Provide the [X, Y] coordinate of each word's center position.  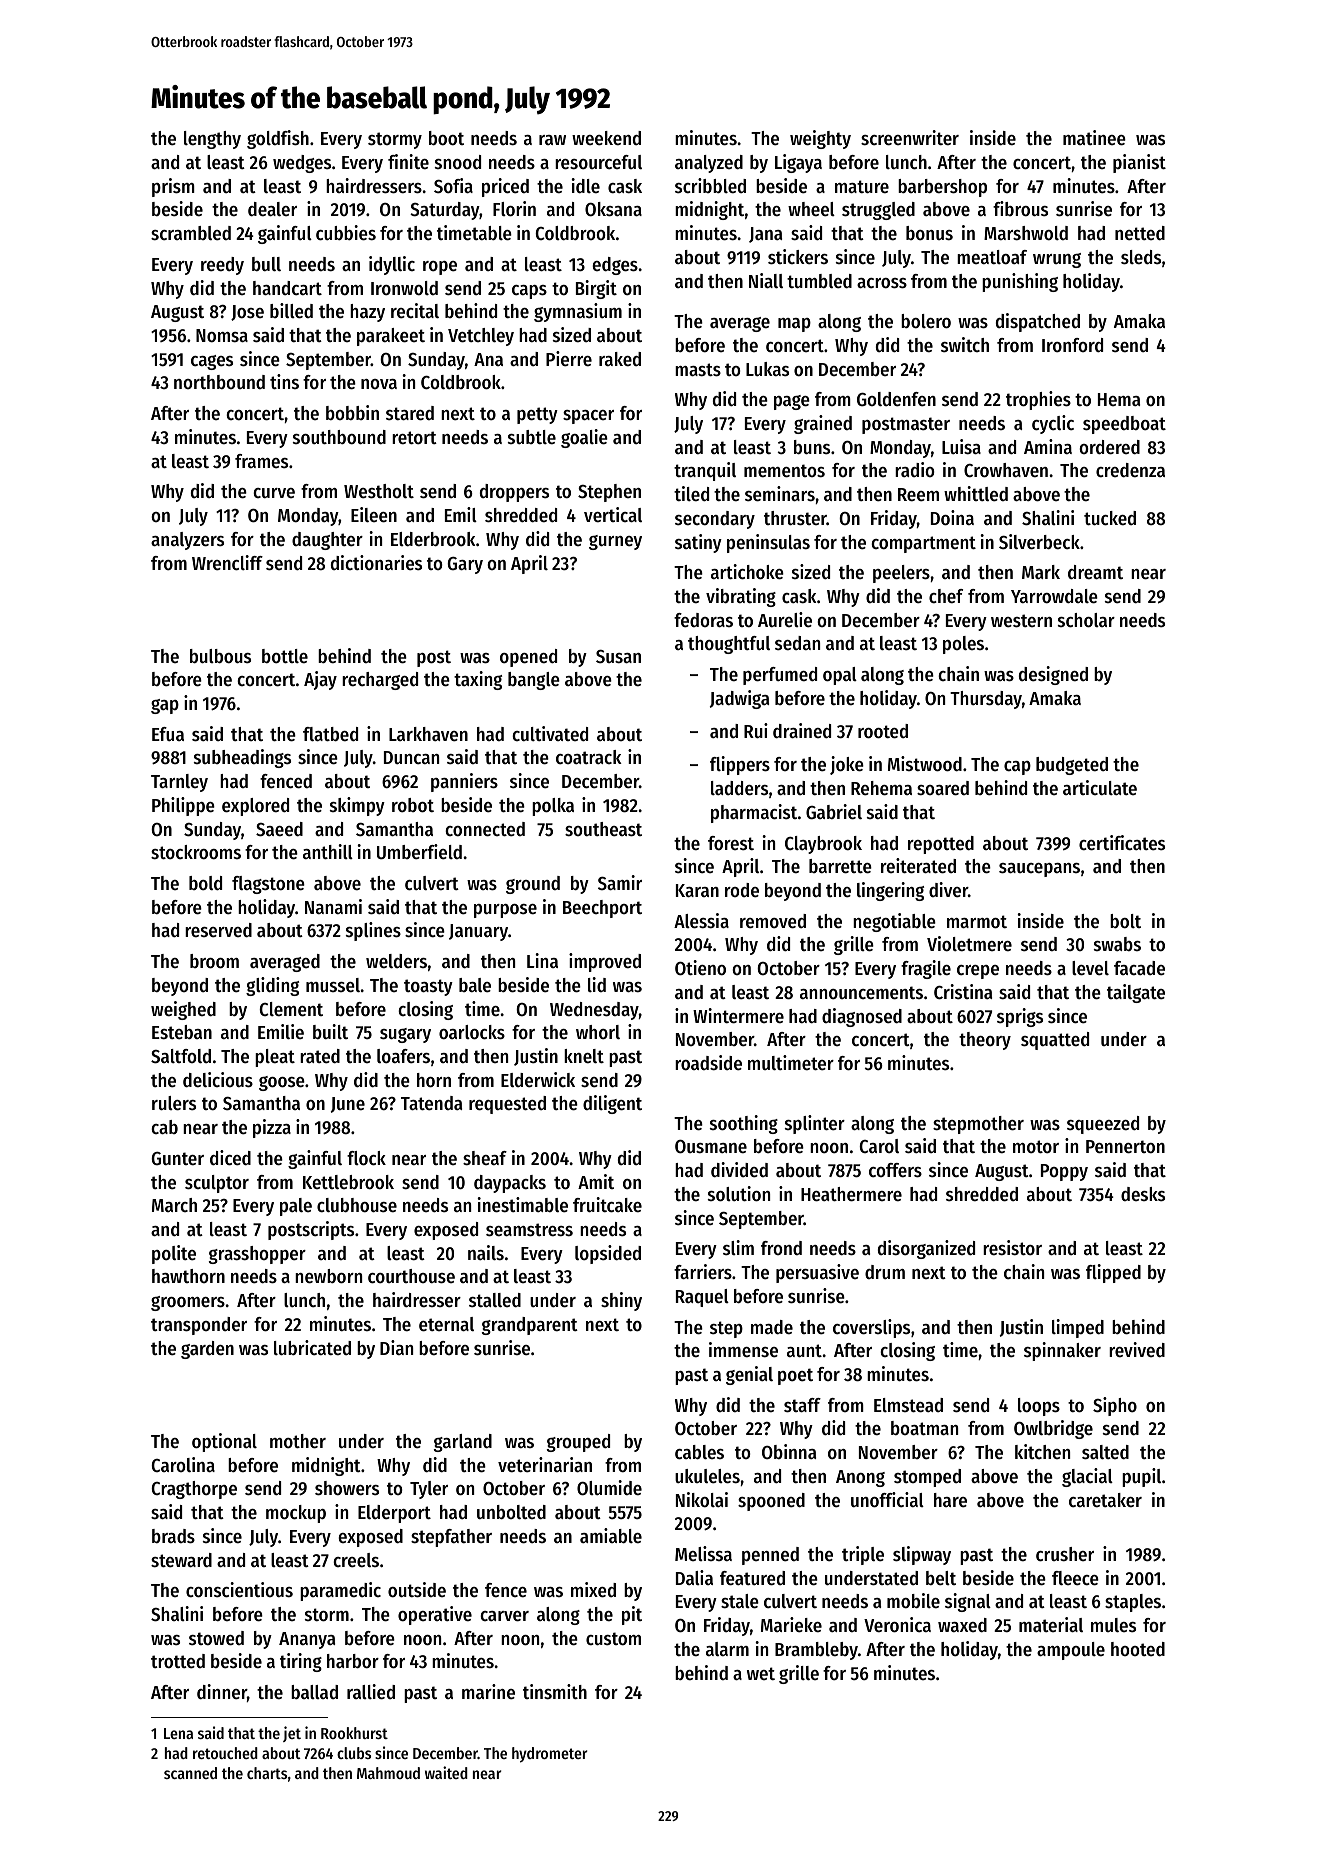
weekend [606, 138]
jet [292, 1734]
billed [291, 311]
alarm [727, 1649]
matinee [1094, 138]
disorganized [926, 1249]
